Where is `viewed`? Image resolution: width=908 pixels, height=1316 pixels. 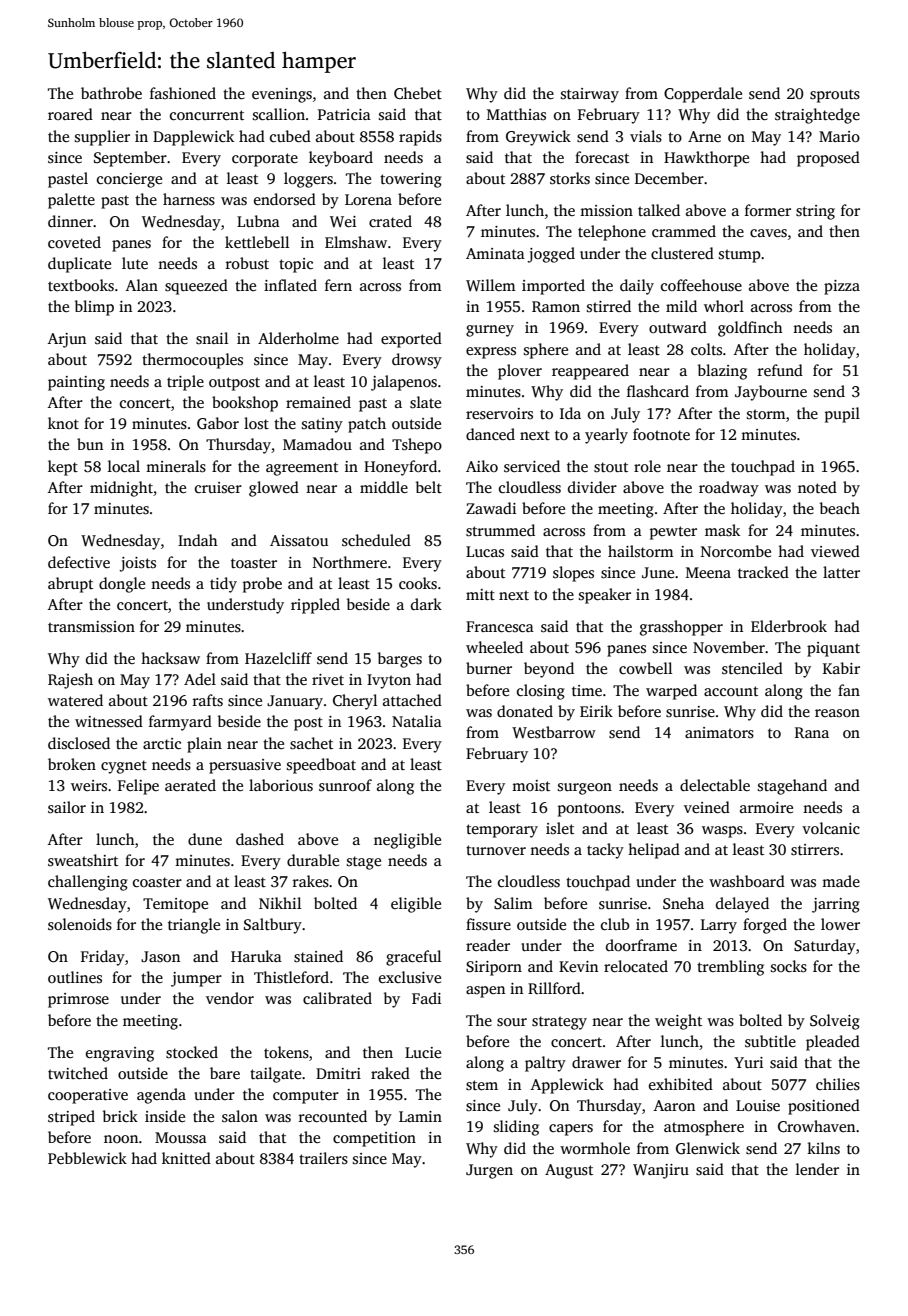 viewed is located at coordinates (835, 551).
